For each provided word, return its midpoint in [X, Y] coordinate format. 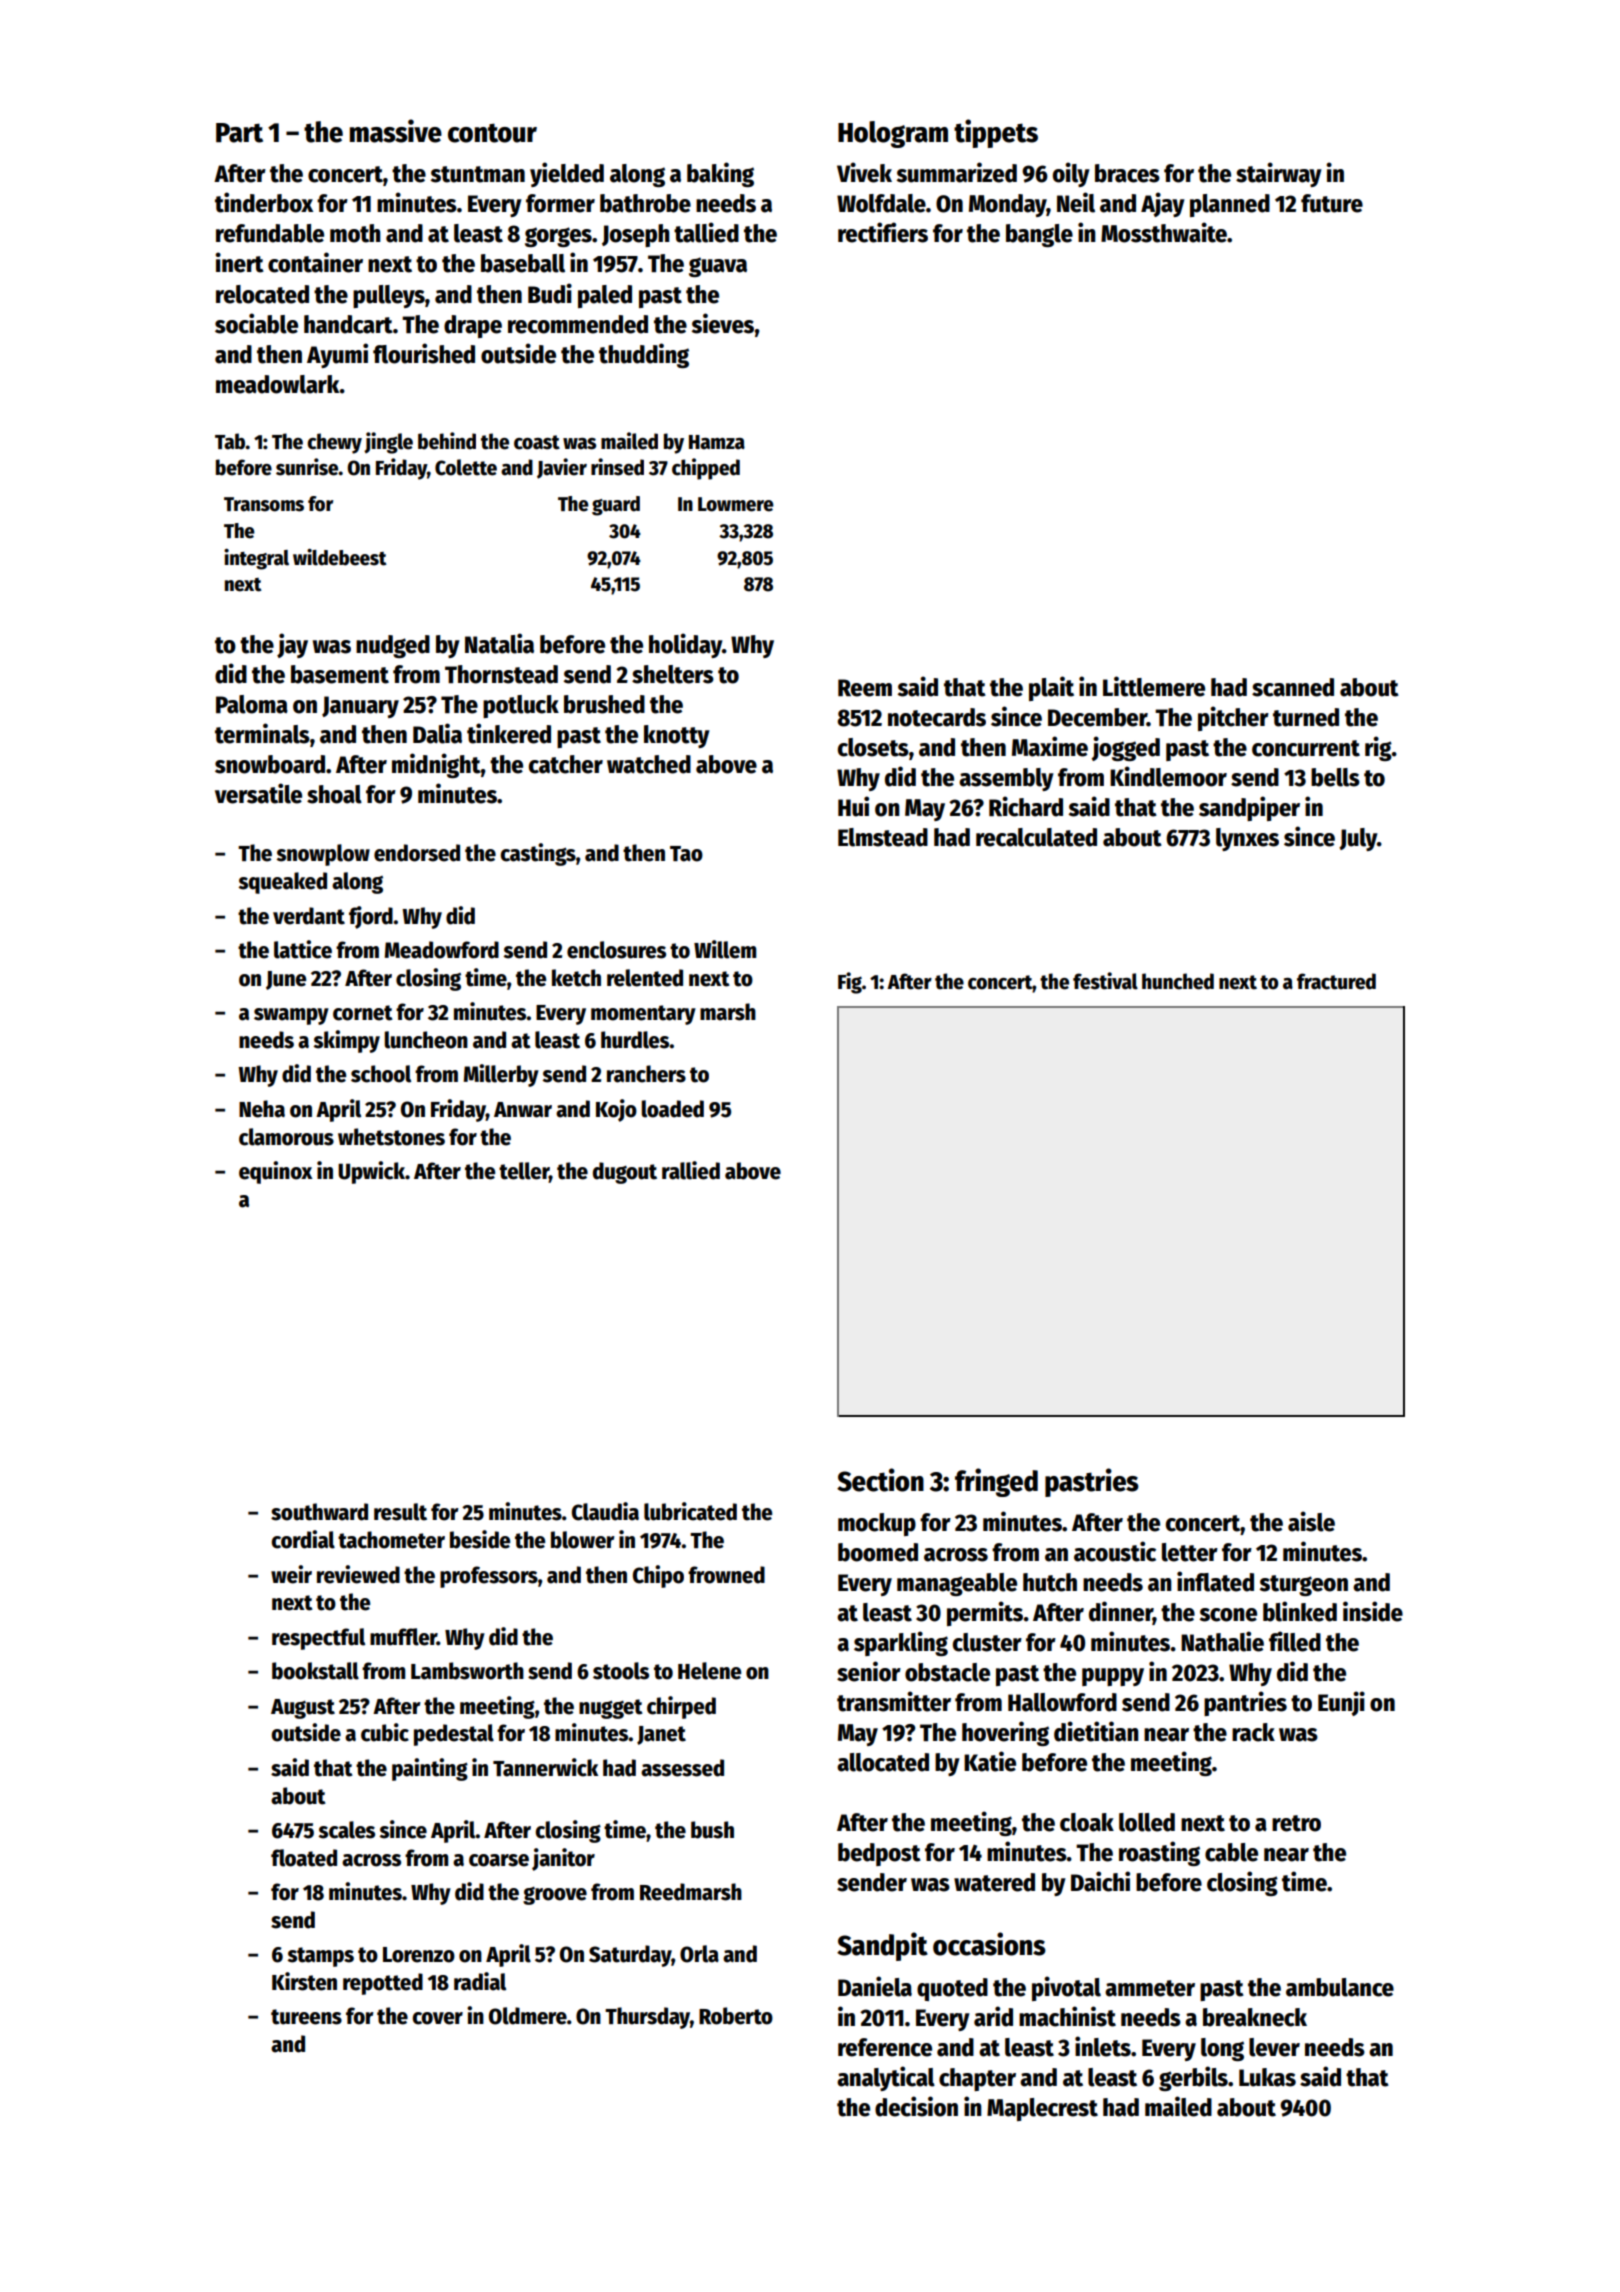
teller [524, 1172]
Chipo [658, 1576]
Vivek [864, 172]
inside [1373, 1611]
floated [304, 1858]
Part [239, 133]
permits [985, 1613]
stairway [1279, 174]
